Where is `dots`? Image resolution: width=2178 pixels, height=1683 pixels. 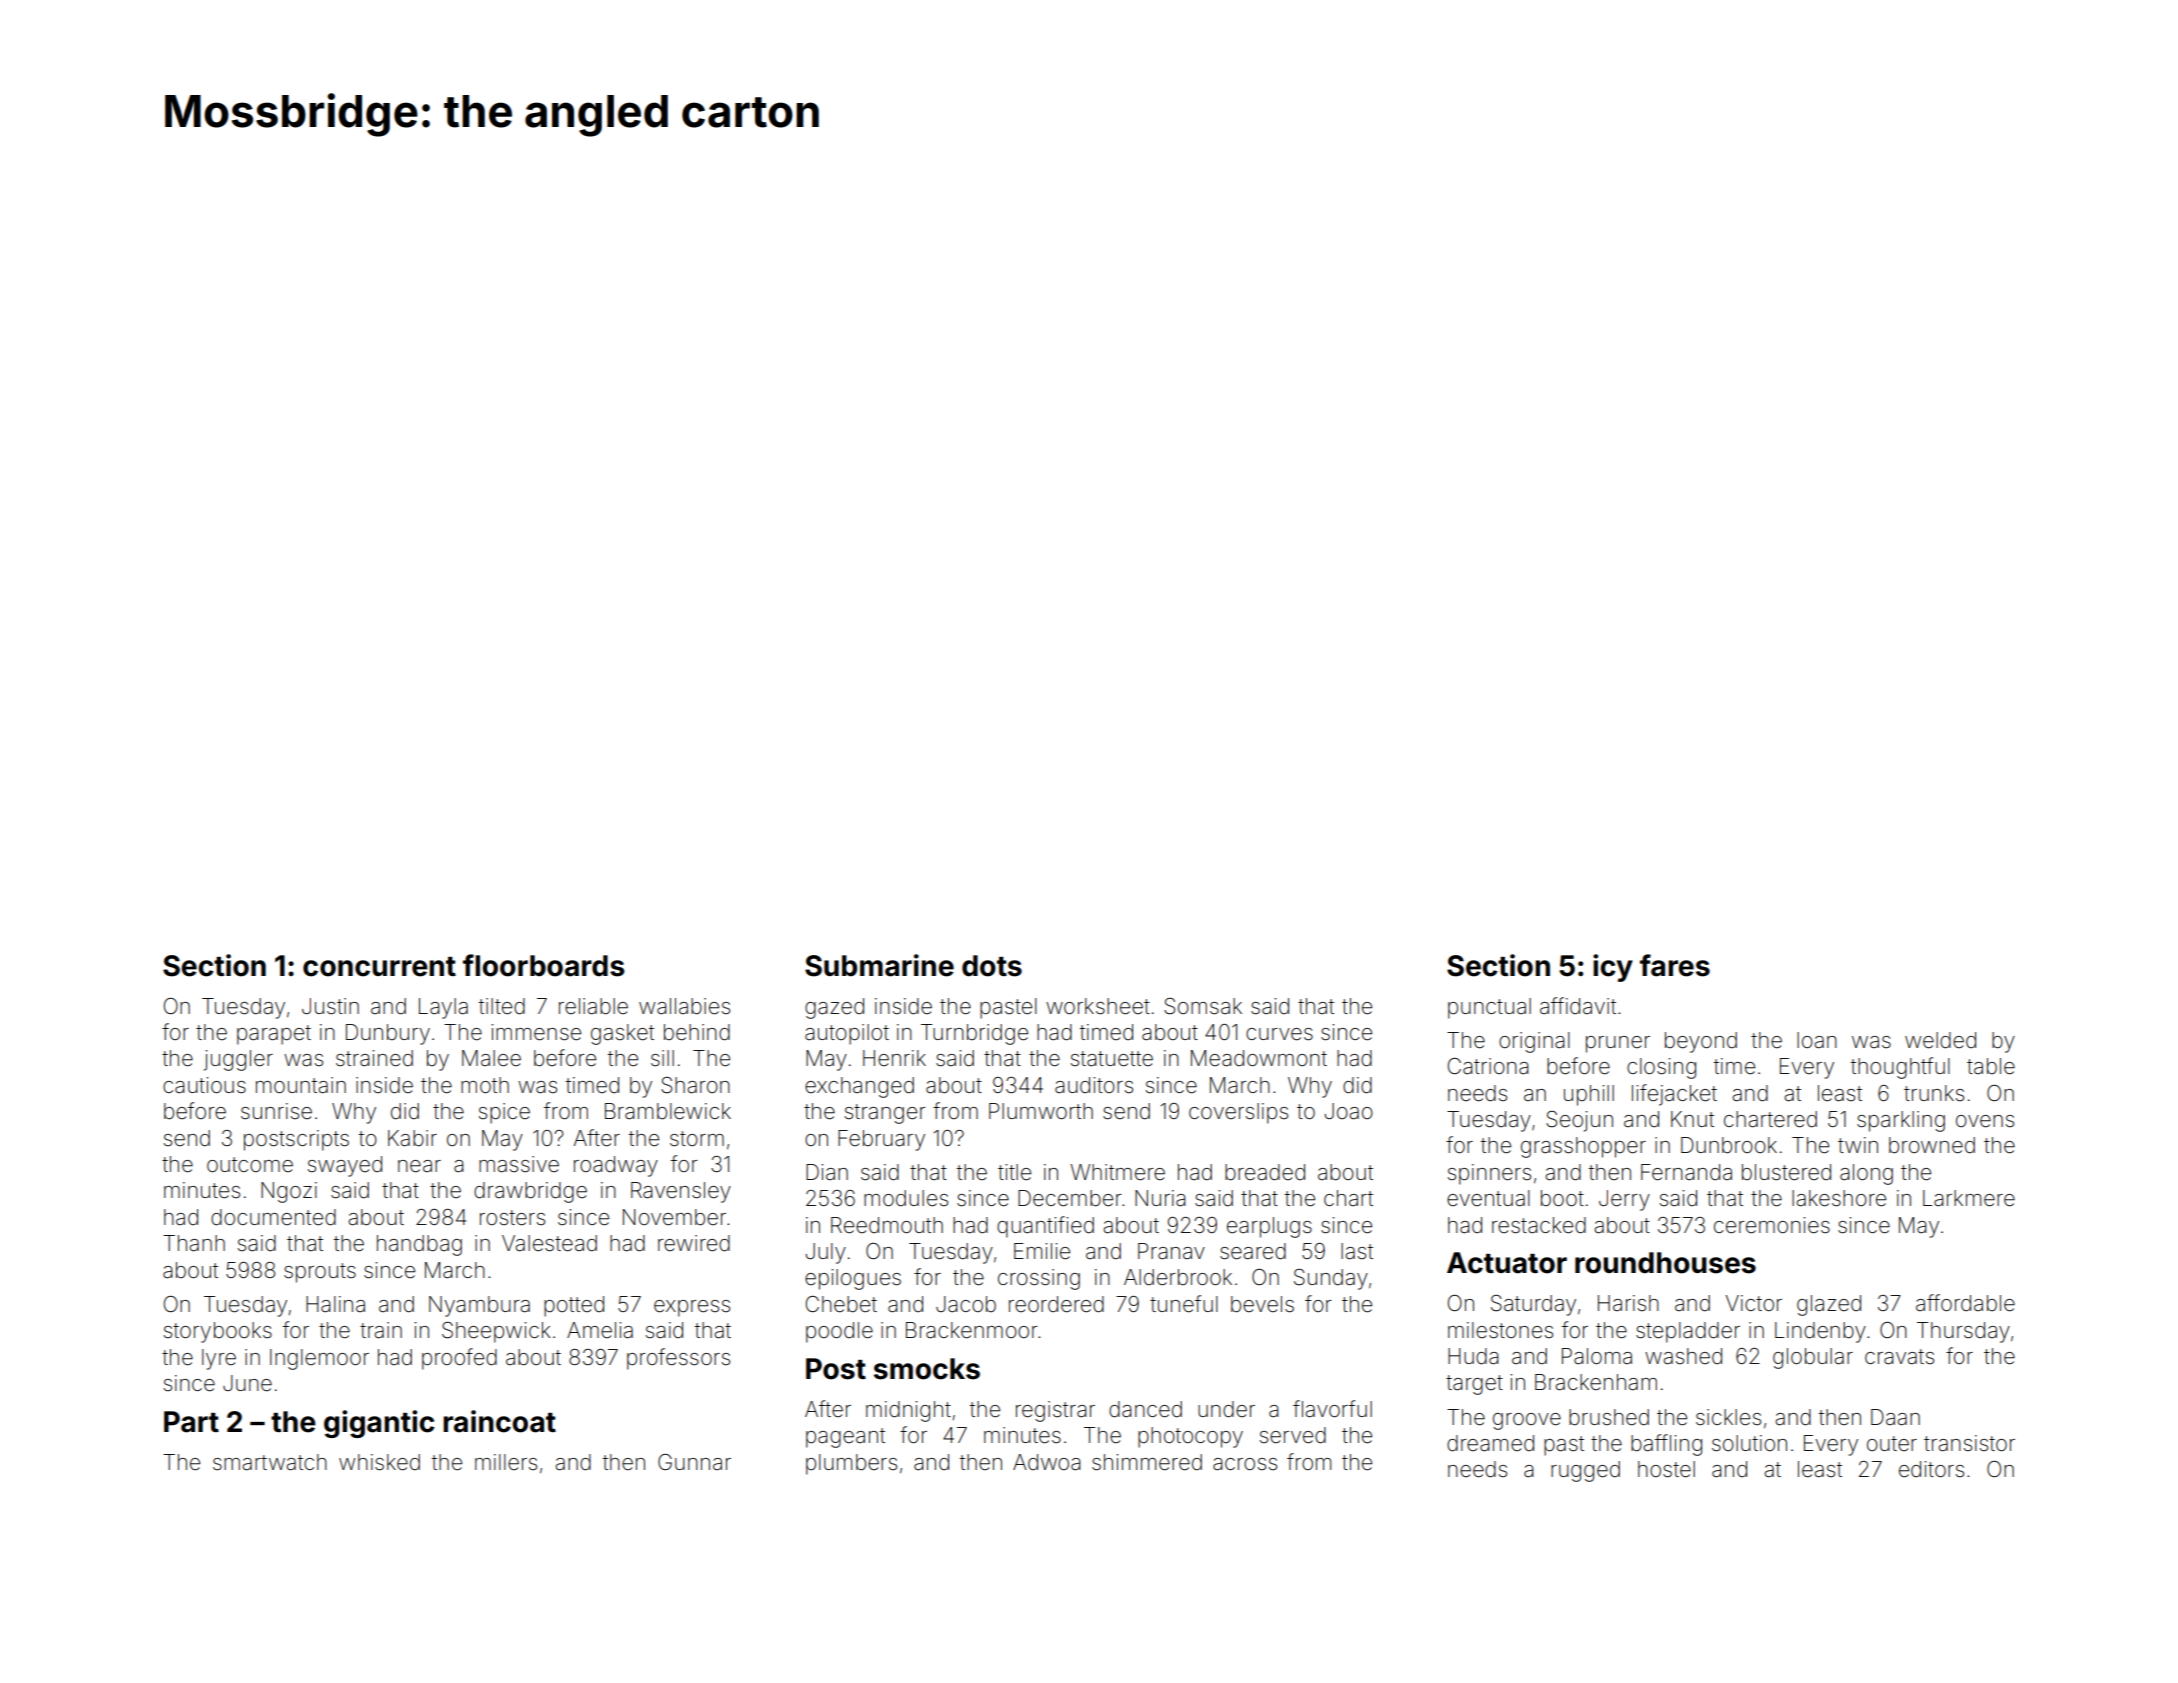 dots is located at coordinates (992, 966).
